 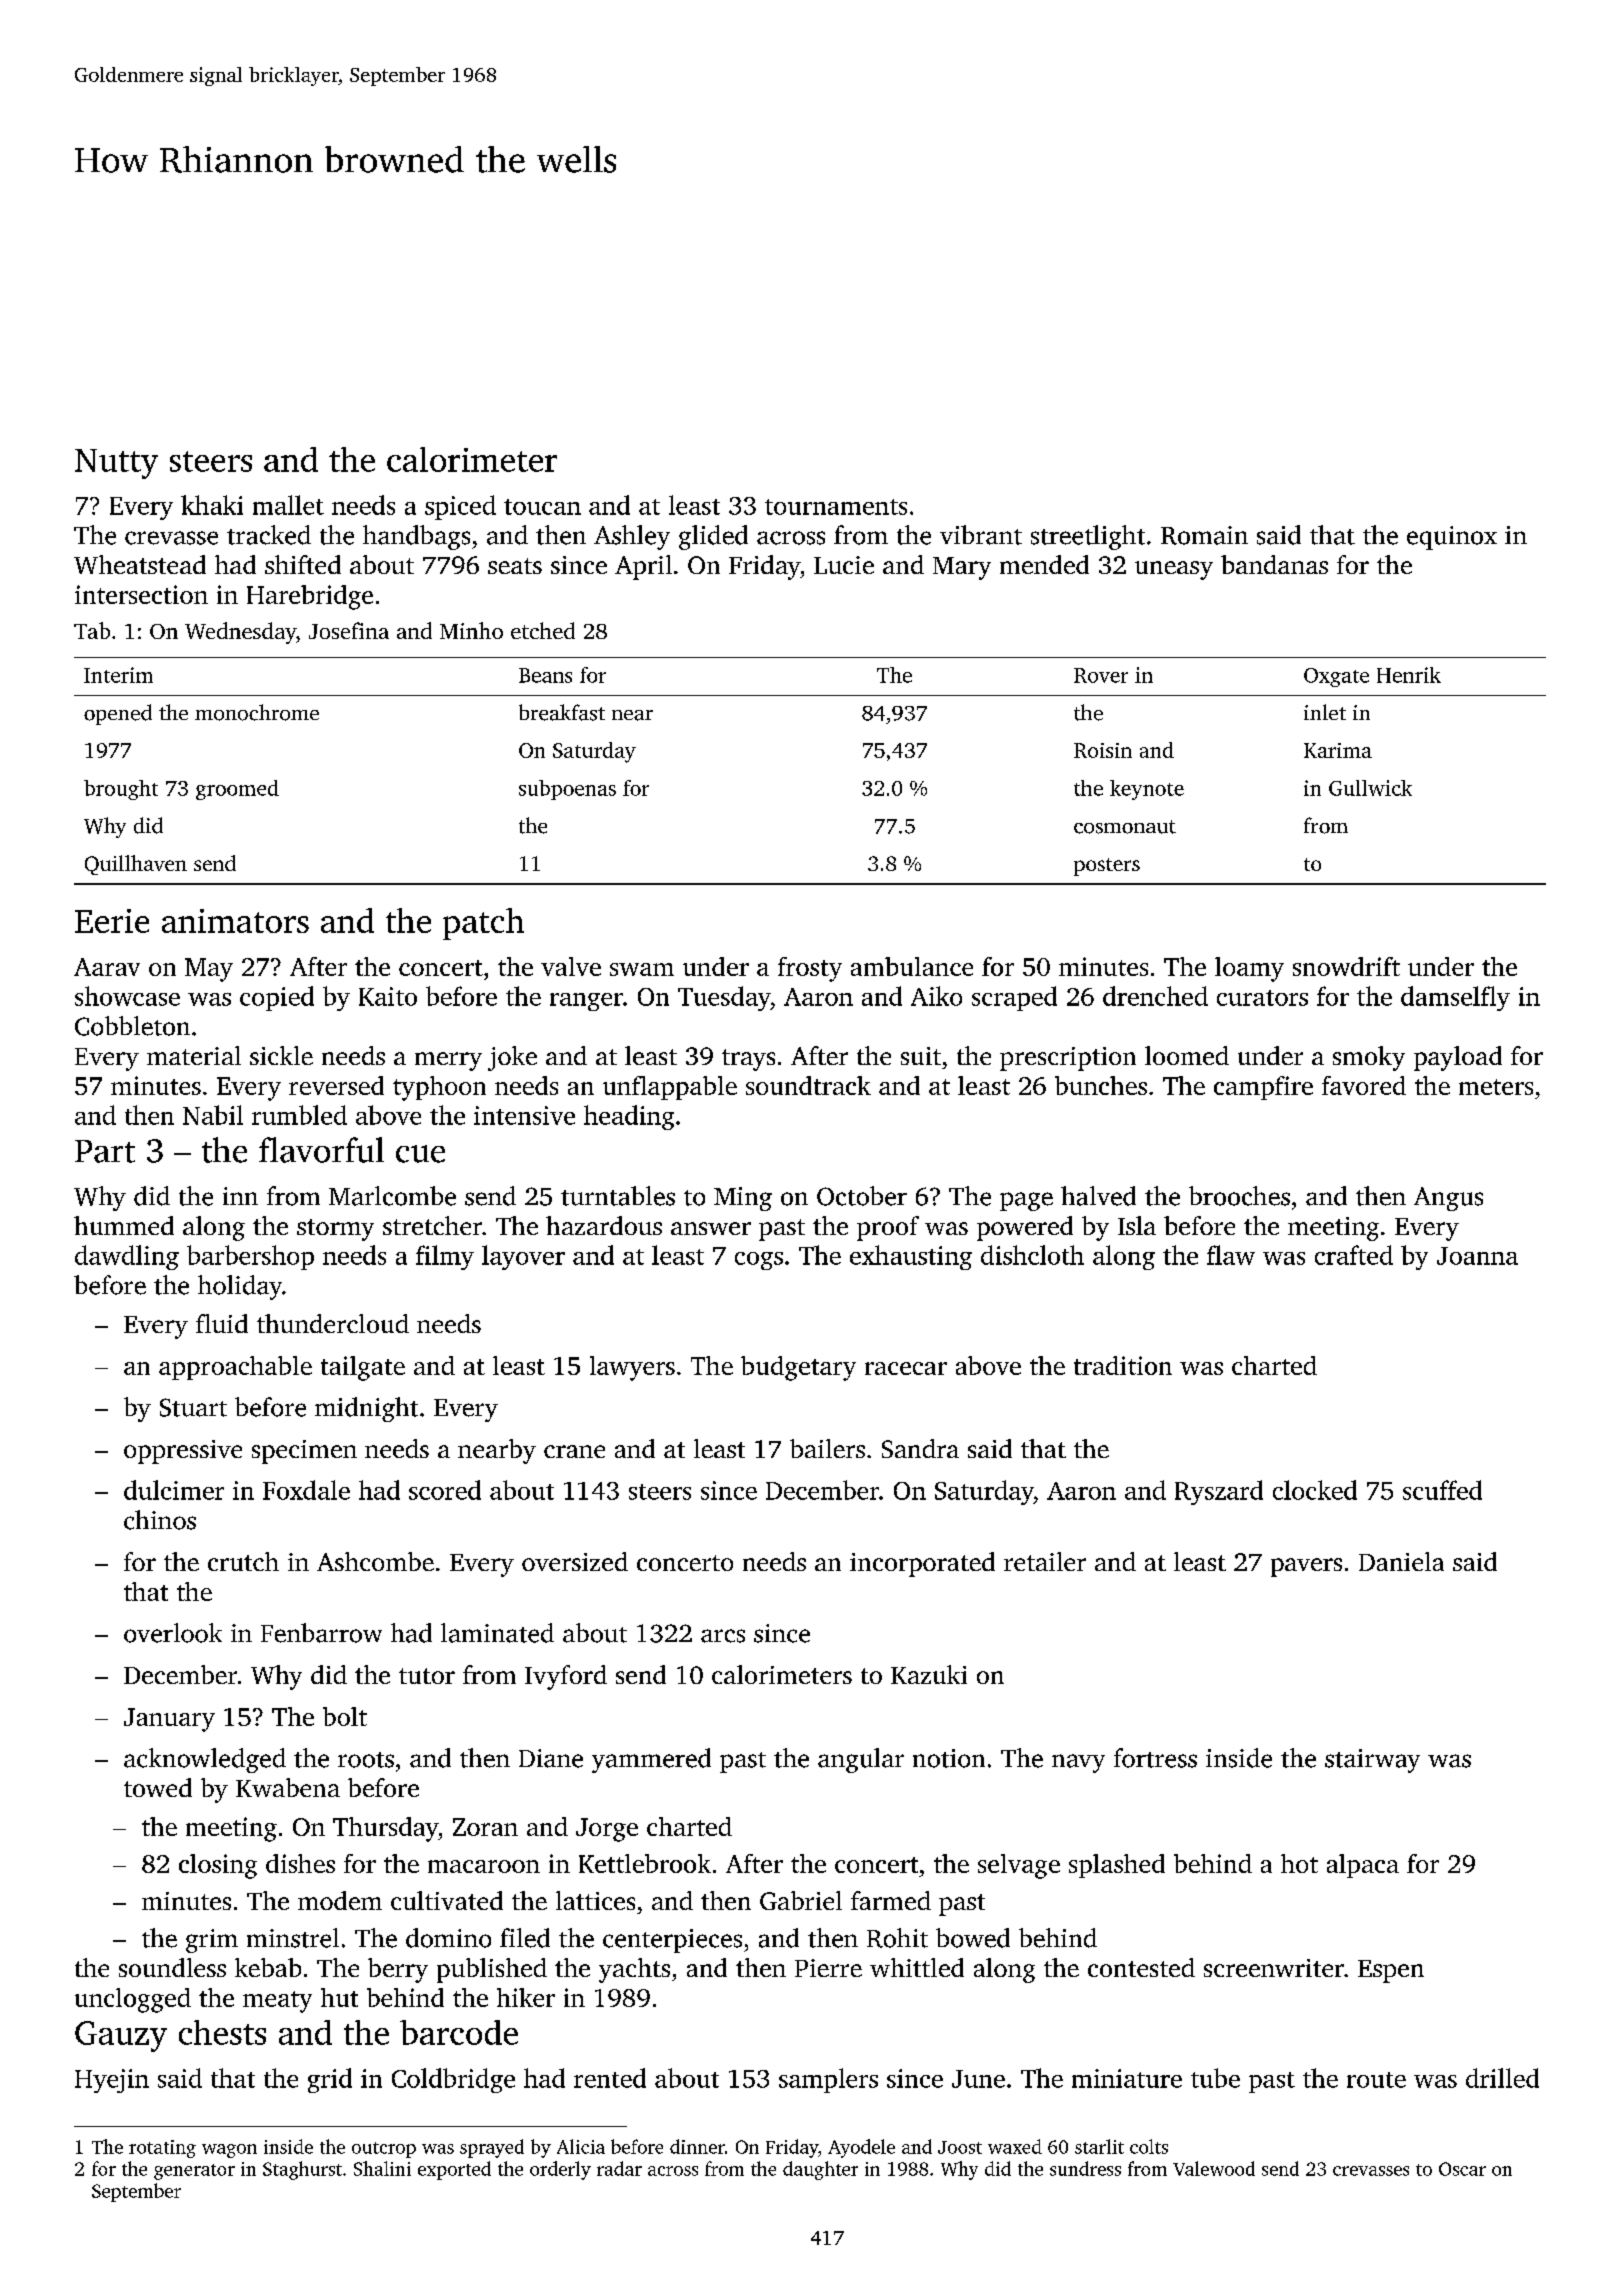 What do you see at coordinates (375, 1561) in the image?
I see `Ashcombe` at bounding box center [375, 1561].
